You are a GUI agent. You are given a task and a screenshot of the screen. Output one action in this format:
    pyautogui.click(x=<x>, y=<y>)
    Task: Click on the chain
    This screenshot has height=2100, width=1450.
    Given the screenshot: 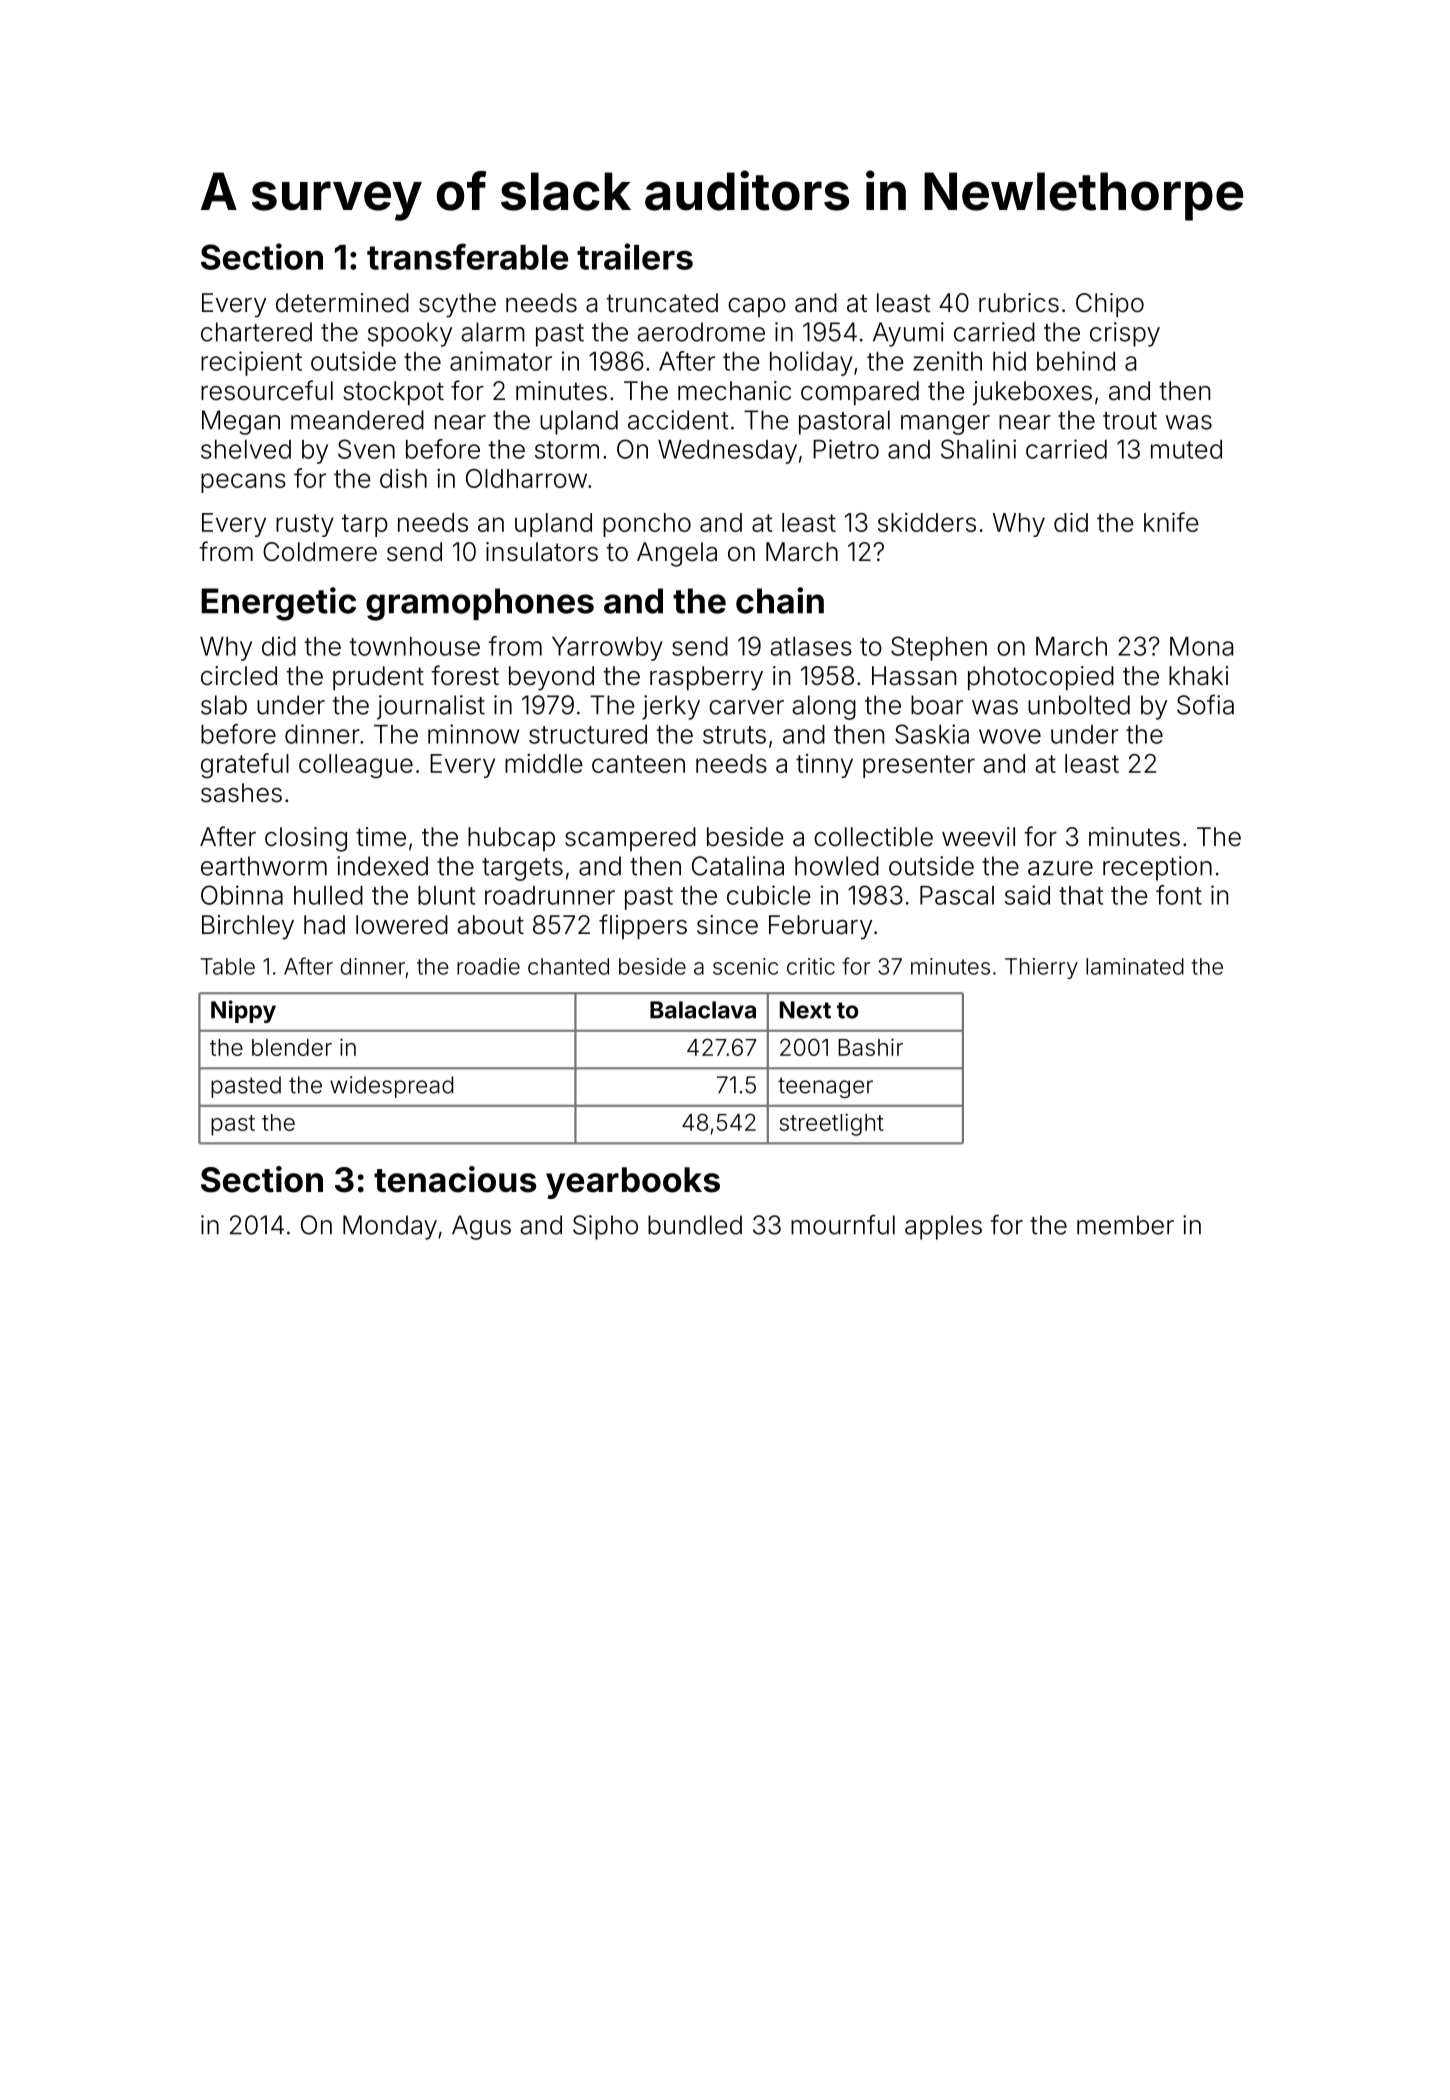 What is the action you would take?
    pyautogui.click(x=780, y=600)
